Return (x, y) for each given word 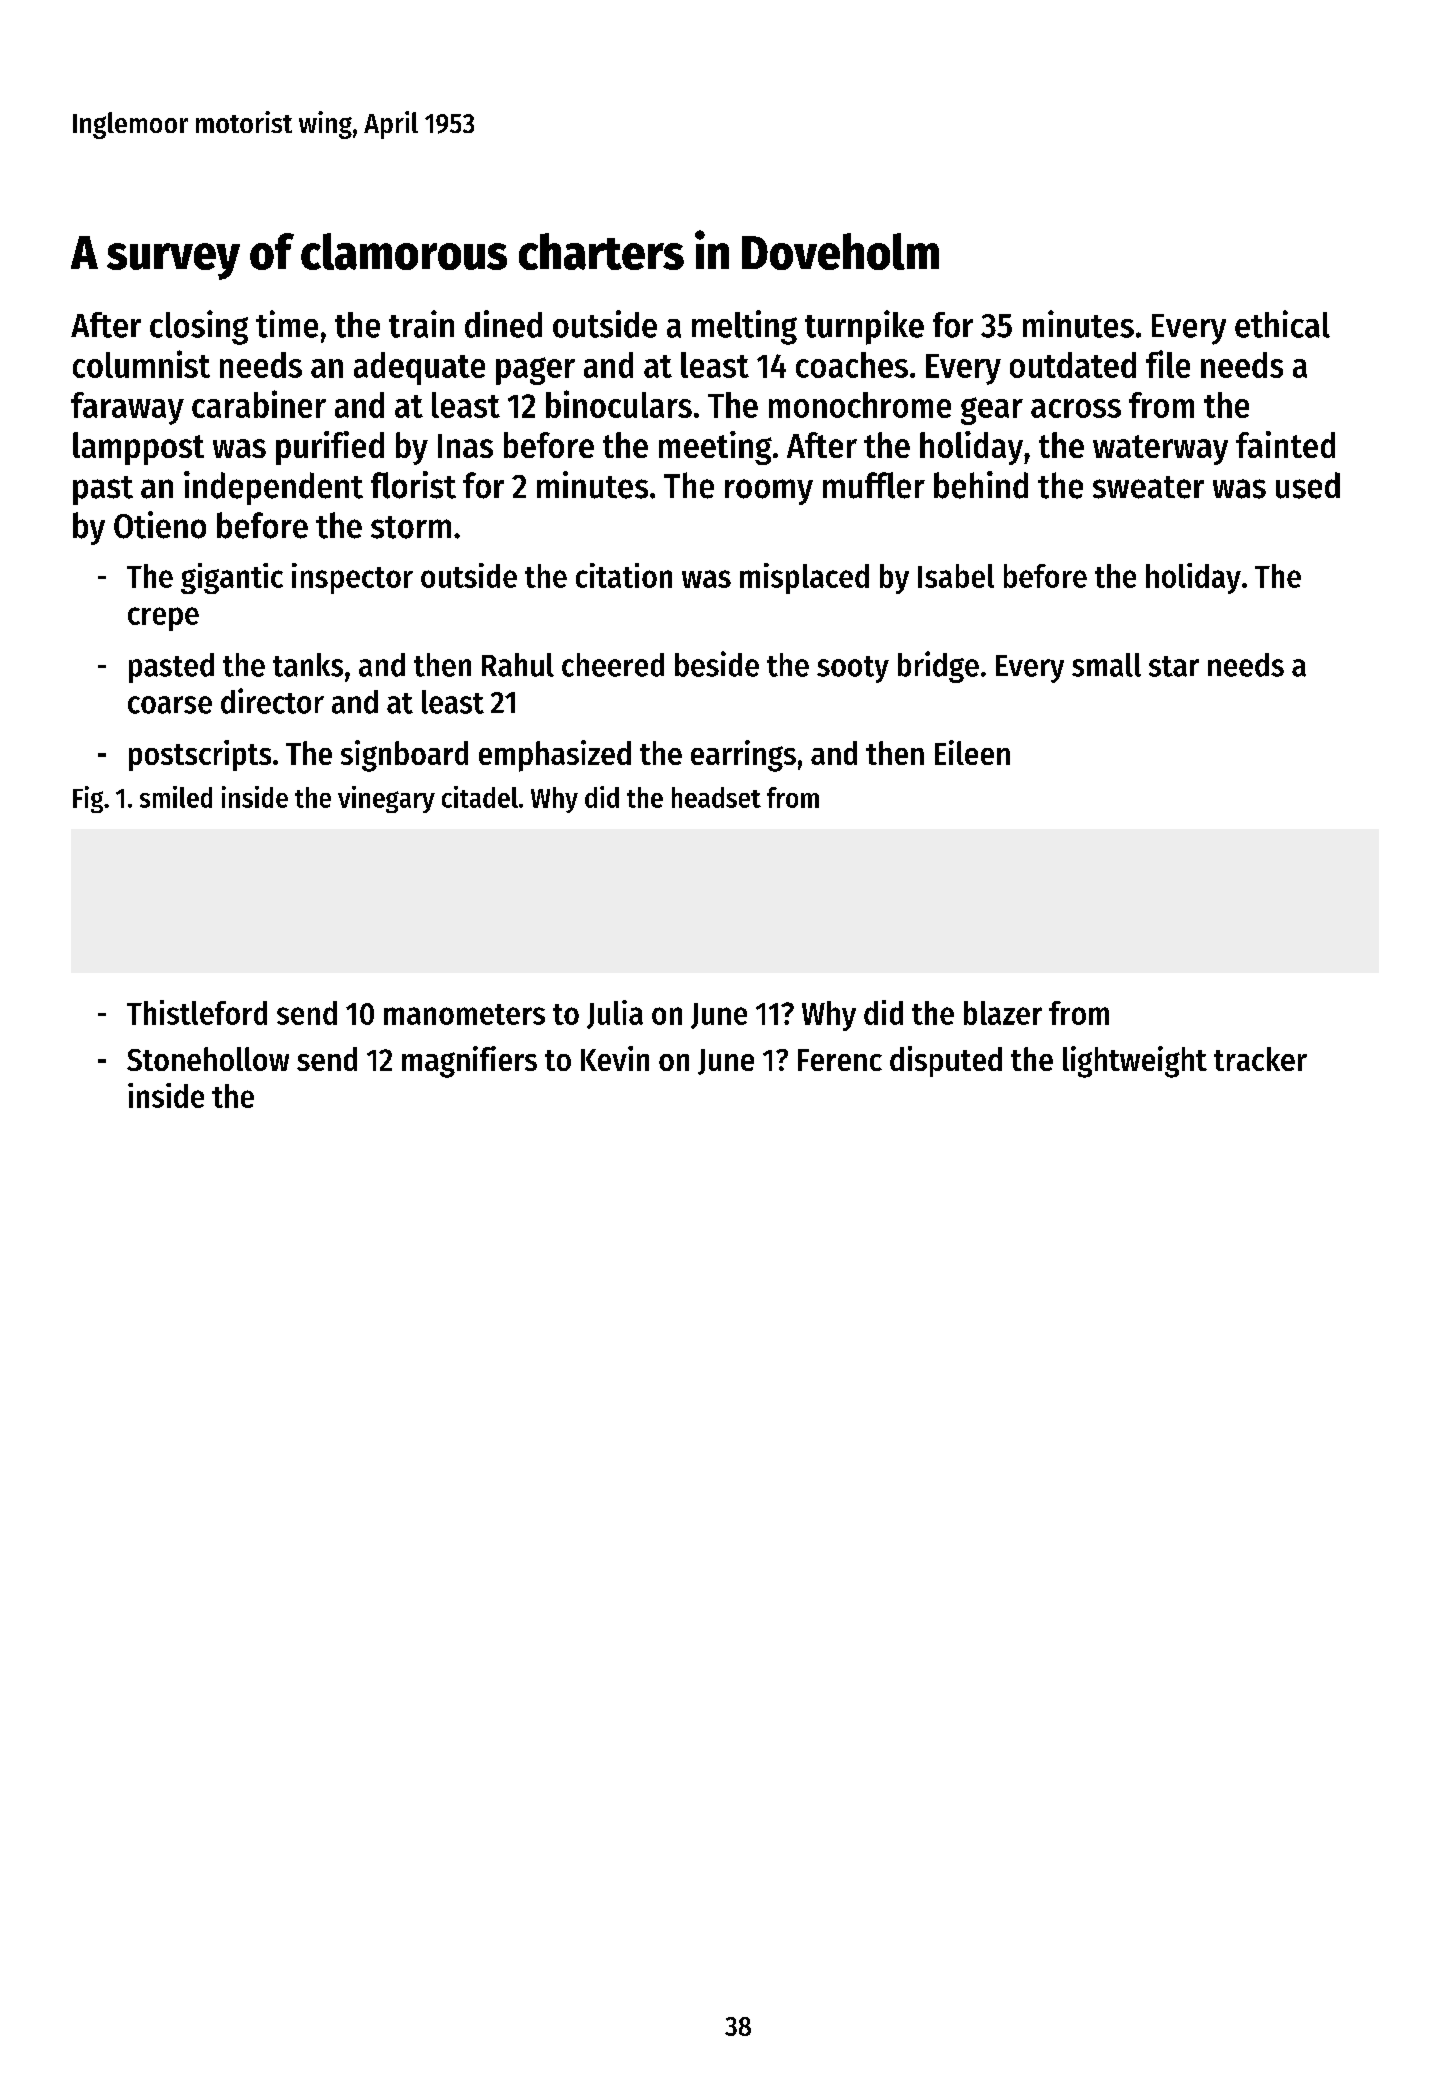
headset (716, 797)
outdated (1073, 365)
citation (624, 575)
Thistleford (197, 1012)
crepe (163, 619)
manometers (464, 1014)
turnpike (864, 327)
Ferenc (840, 1060)
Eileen (972, 752)
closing (199, 327)
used (1308, 485)
